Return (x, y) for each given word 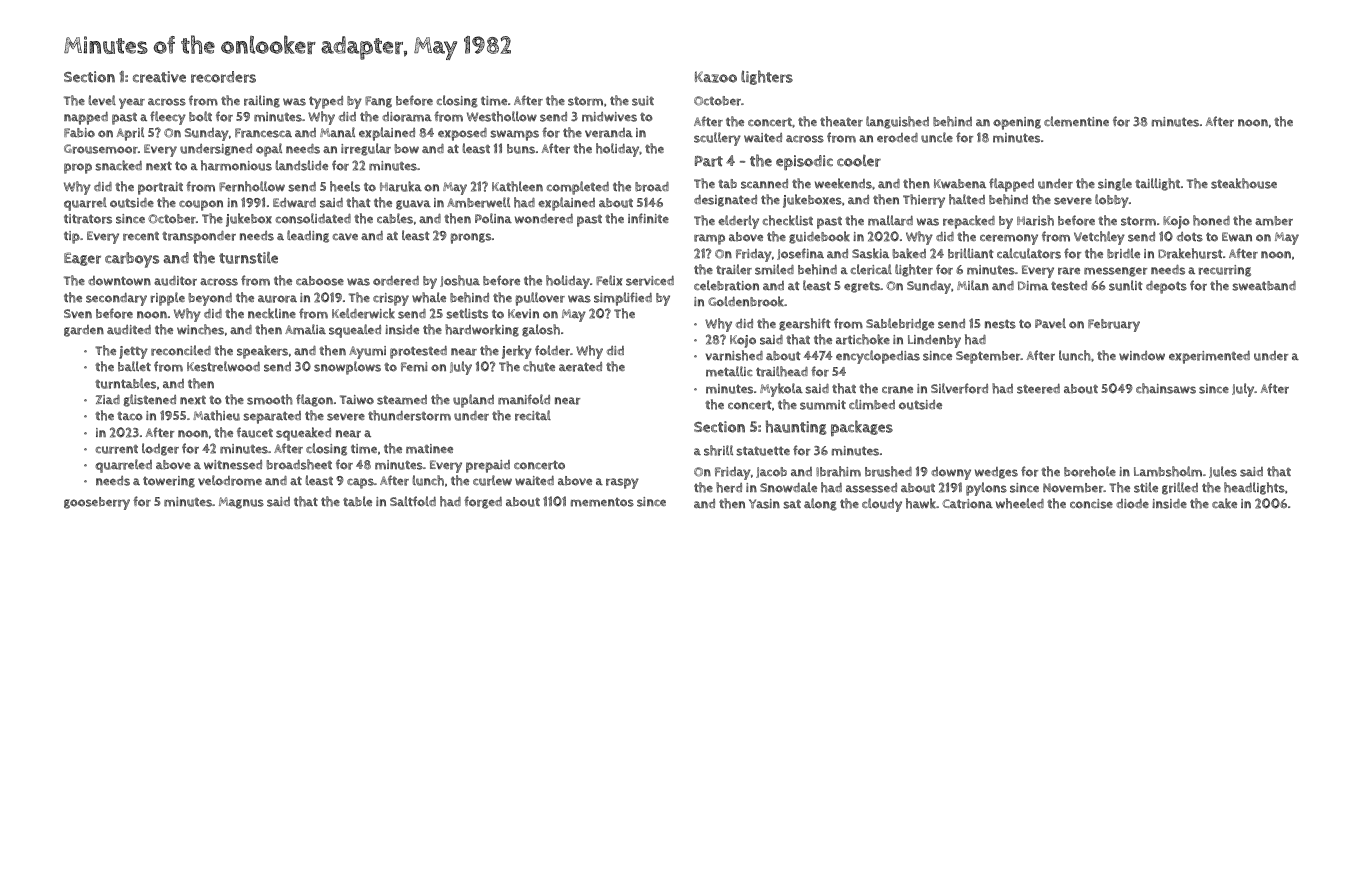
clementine (1076, 121)
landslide (302, 165)
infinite (648, 218)
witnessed (233, 465)
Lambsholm (1168, 471)
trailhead (782, 371)
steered (1038, 388)
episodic (804, 163)
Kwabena (960, 184)
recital (533, 415)
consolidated (313, 218)
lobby (1112, 201)
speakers (262, 352)
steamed (402, 400)
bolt (200, 116)
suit (643, 101)
